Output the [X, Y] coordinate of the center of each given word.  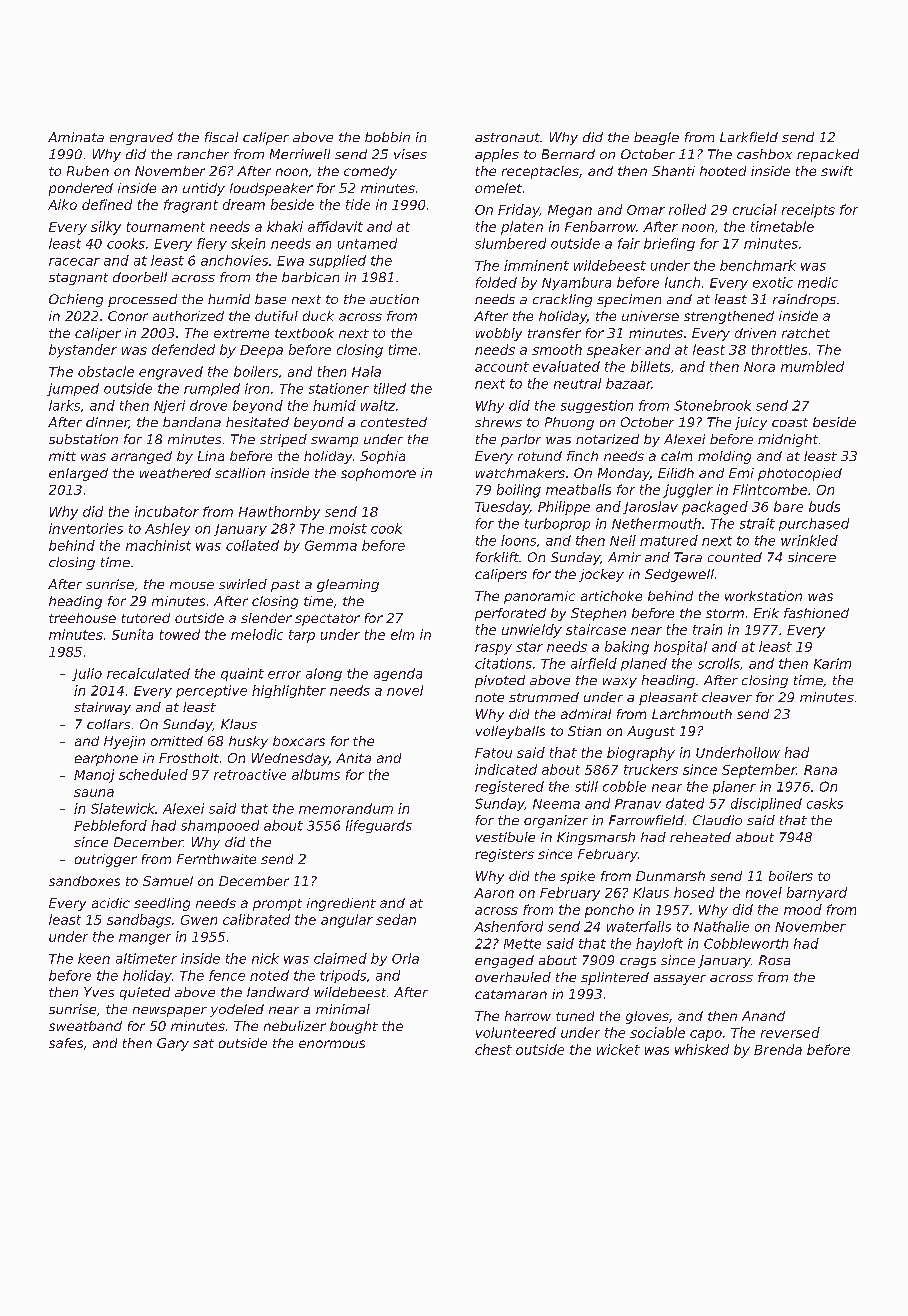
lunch [682, 282]
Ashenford [508, 926]
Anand [763, 1016]
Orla [405, 958]
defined [107, 204]
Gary [173, 1044]
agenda [398, 674]
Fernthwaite [216, 859]
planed [644, 664]
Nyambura [576, 283]
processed [142, 300]
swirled [243, 584]
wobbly [499, 334]
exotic [773, 282]
